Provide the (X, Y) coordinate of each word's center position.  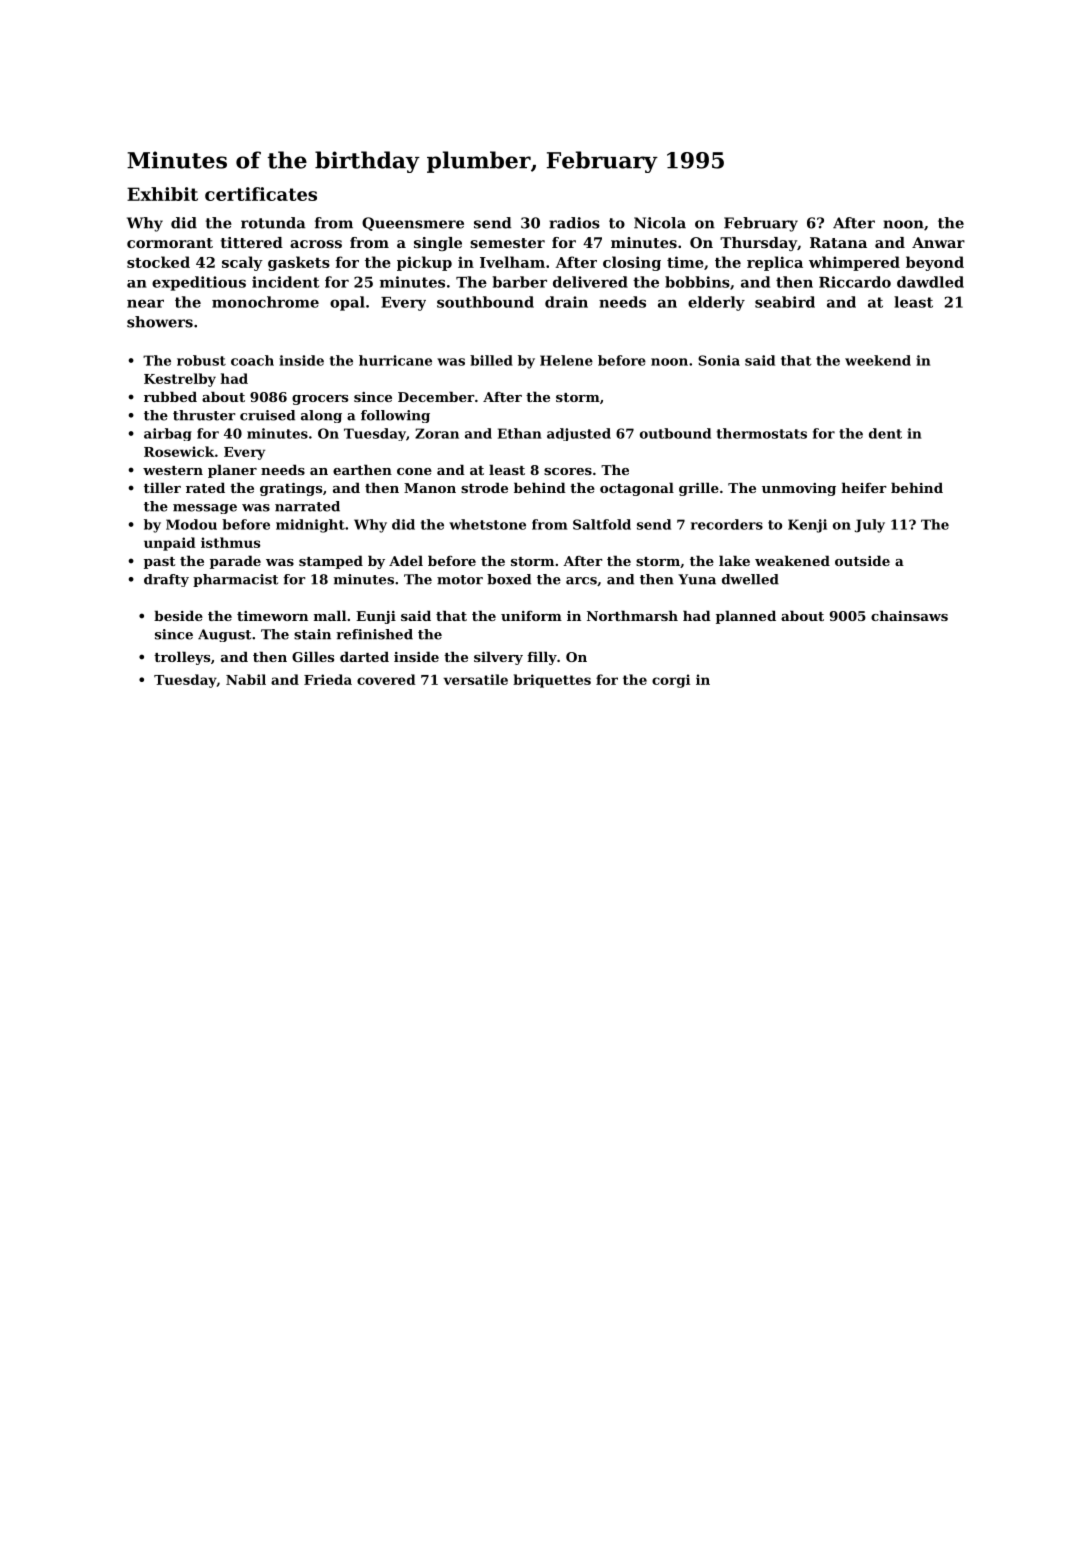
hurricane (395, 360)
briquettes (552, 681)
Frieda (328, 679)
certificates (261, 194)
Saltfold (602, 524)
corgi (671, 681)
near (145, 303)
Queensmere (413, 224)
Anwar (938, 242)
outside (862, 560)
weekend (878, 360)
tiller (162, 487)
